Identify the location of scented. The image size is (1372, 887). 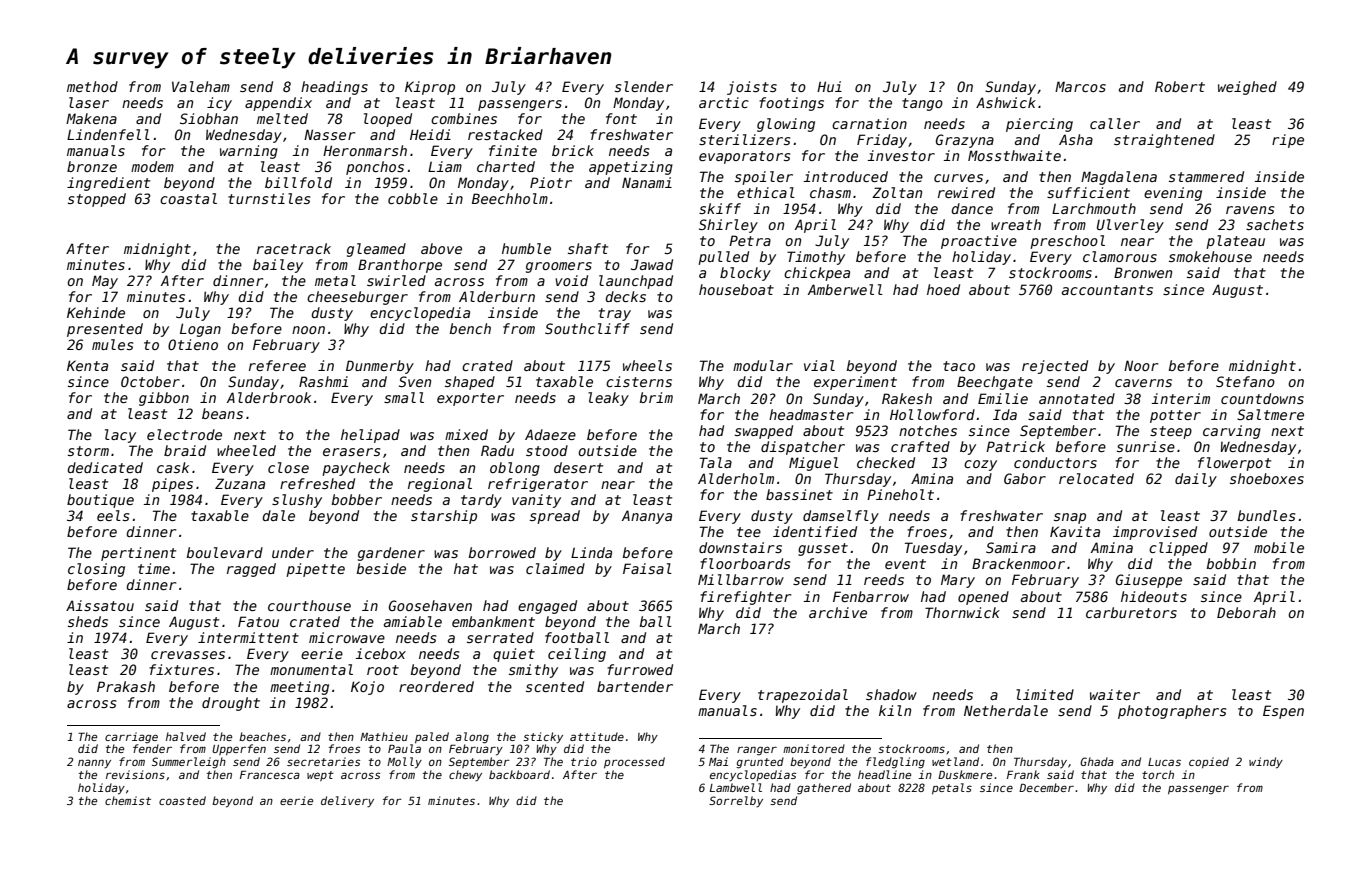
(555, 686).
